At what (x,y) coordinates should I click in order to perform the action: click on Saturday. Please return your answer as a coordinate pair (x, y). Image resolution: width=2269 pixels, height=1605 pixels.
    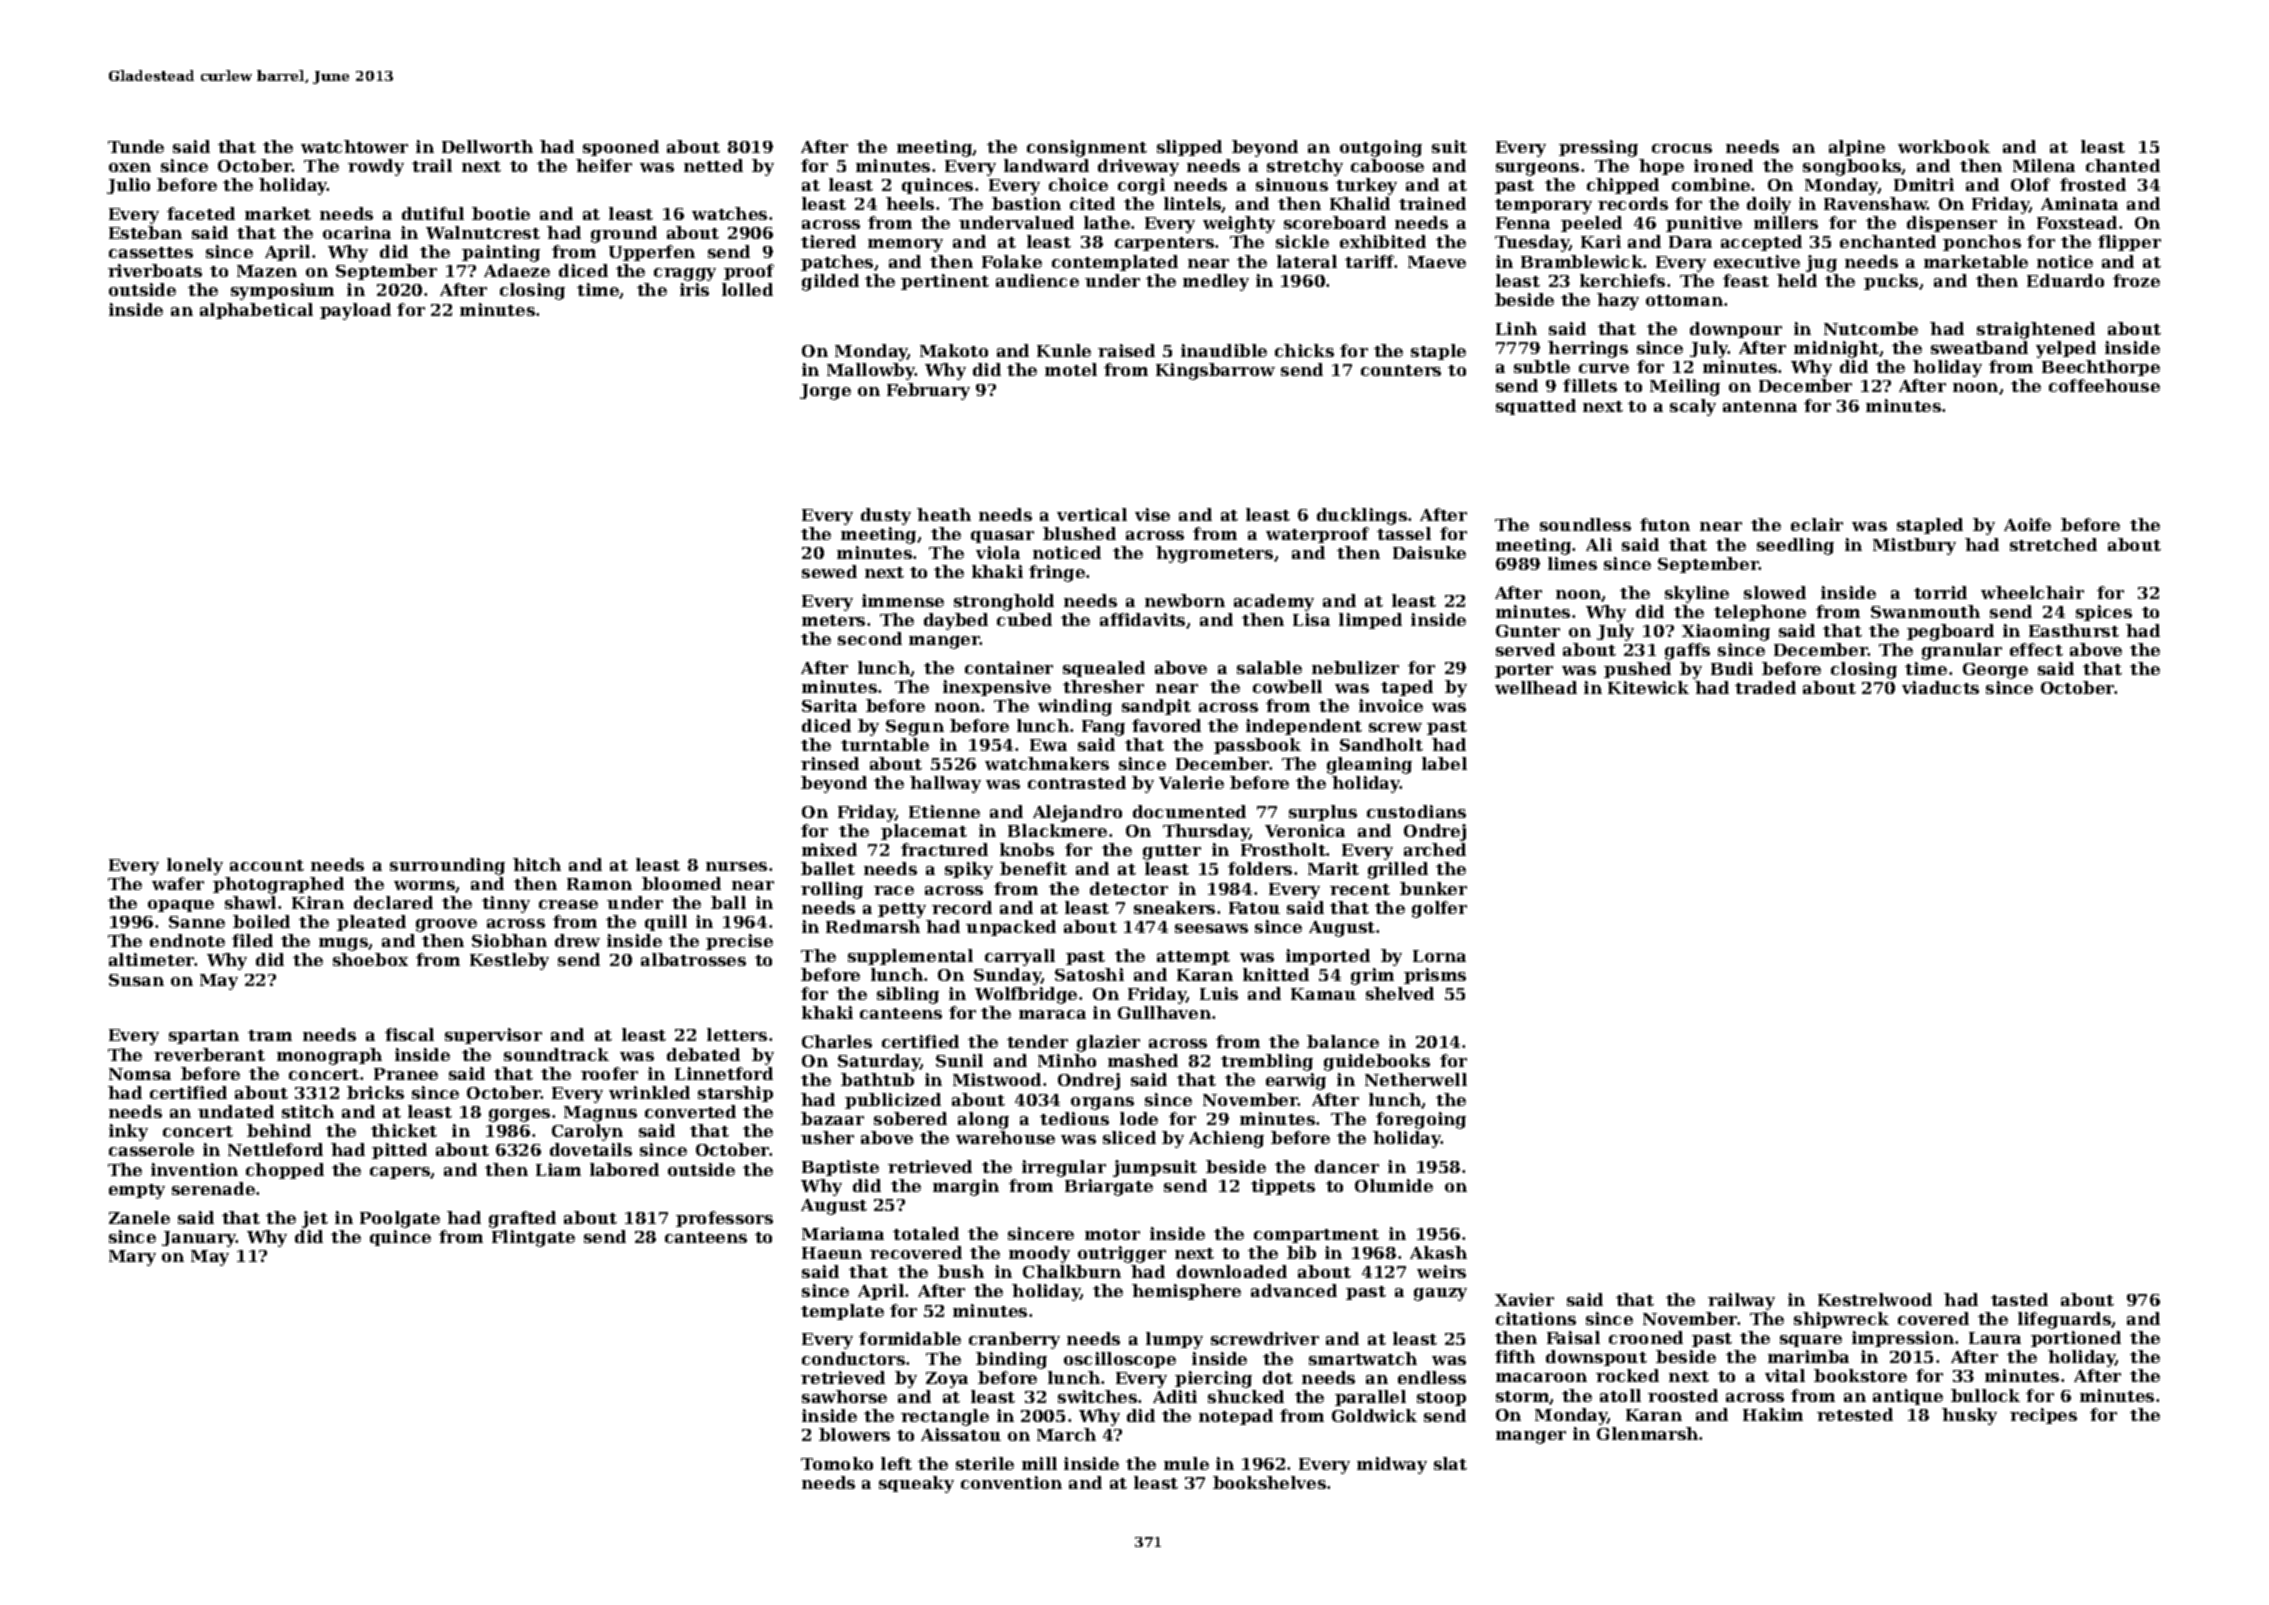
    Looking at the image, I should click on (879, 1062).
